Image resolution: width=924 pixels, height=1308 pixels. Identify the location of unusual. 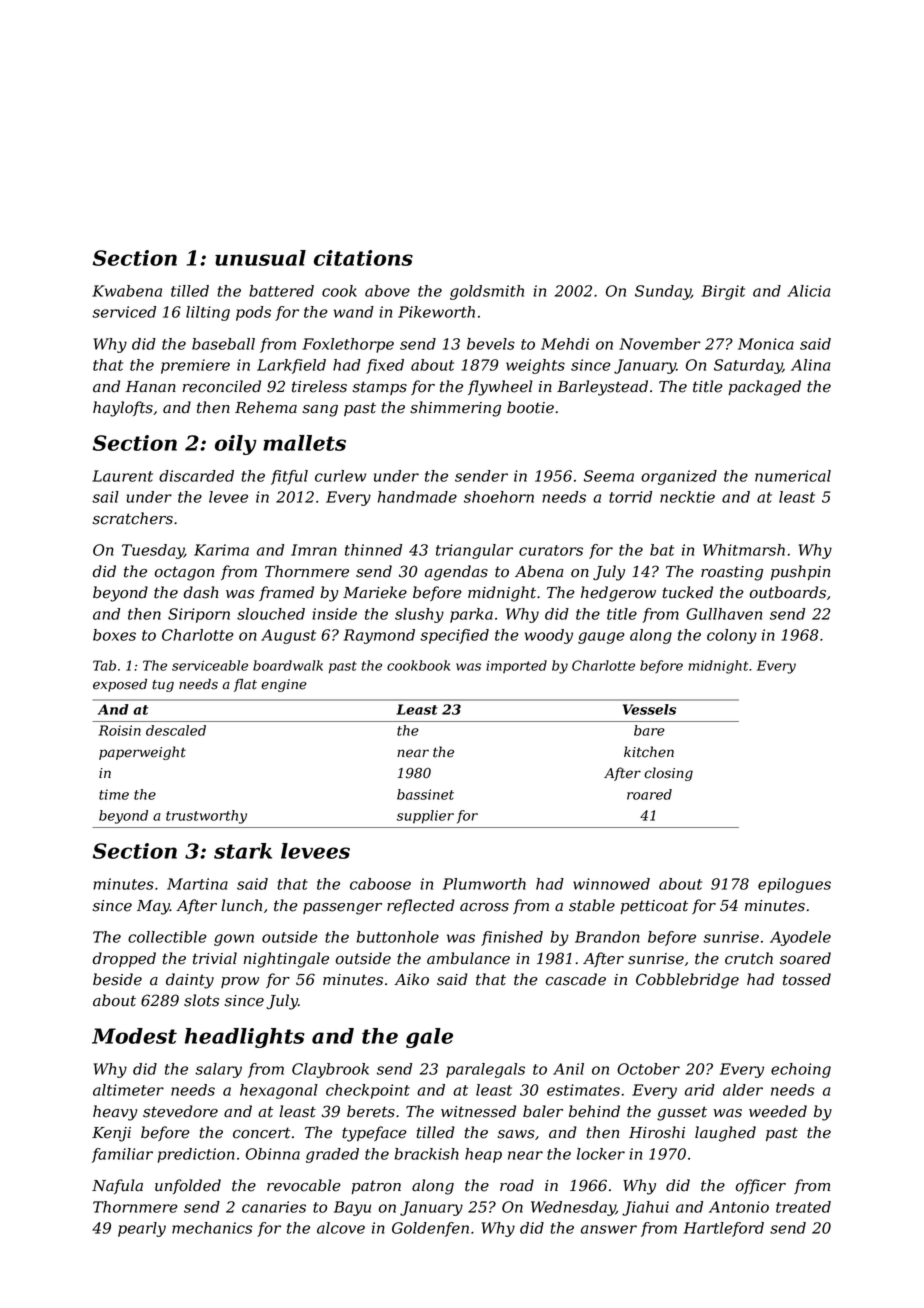
(260, 258).
